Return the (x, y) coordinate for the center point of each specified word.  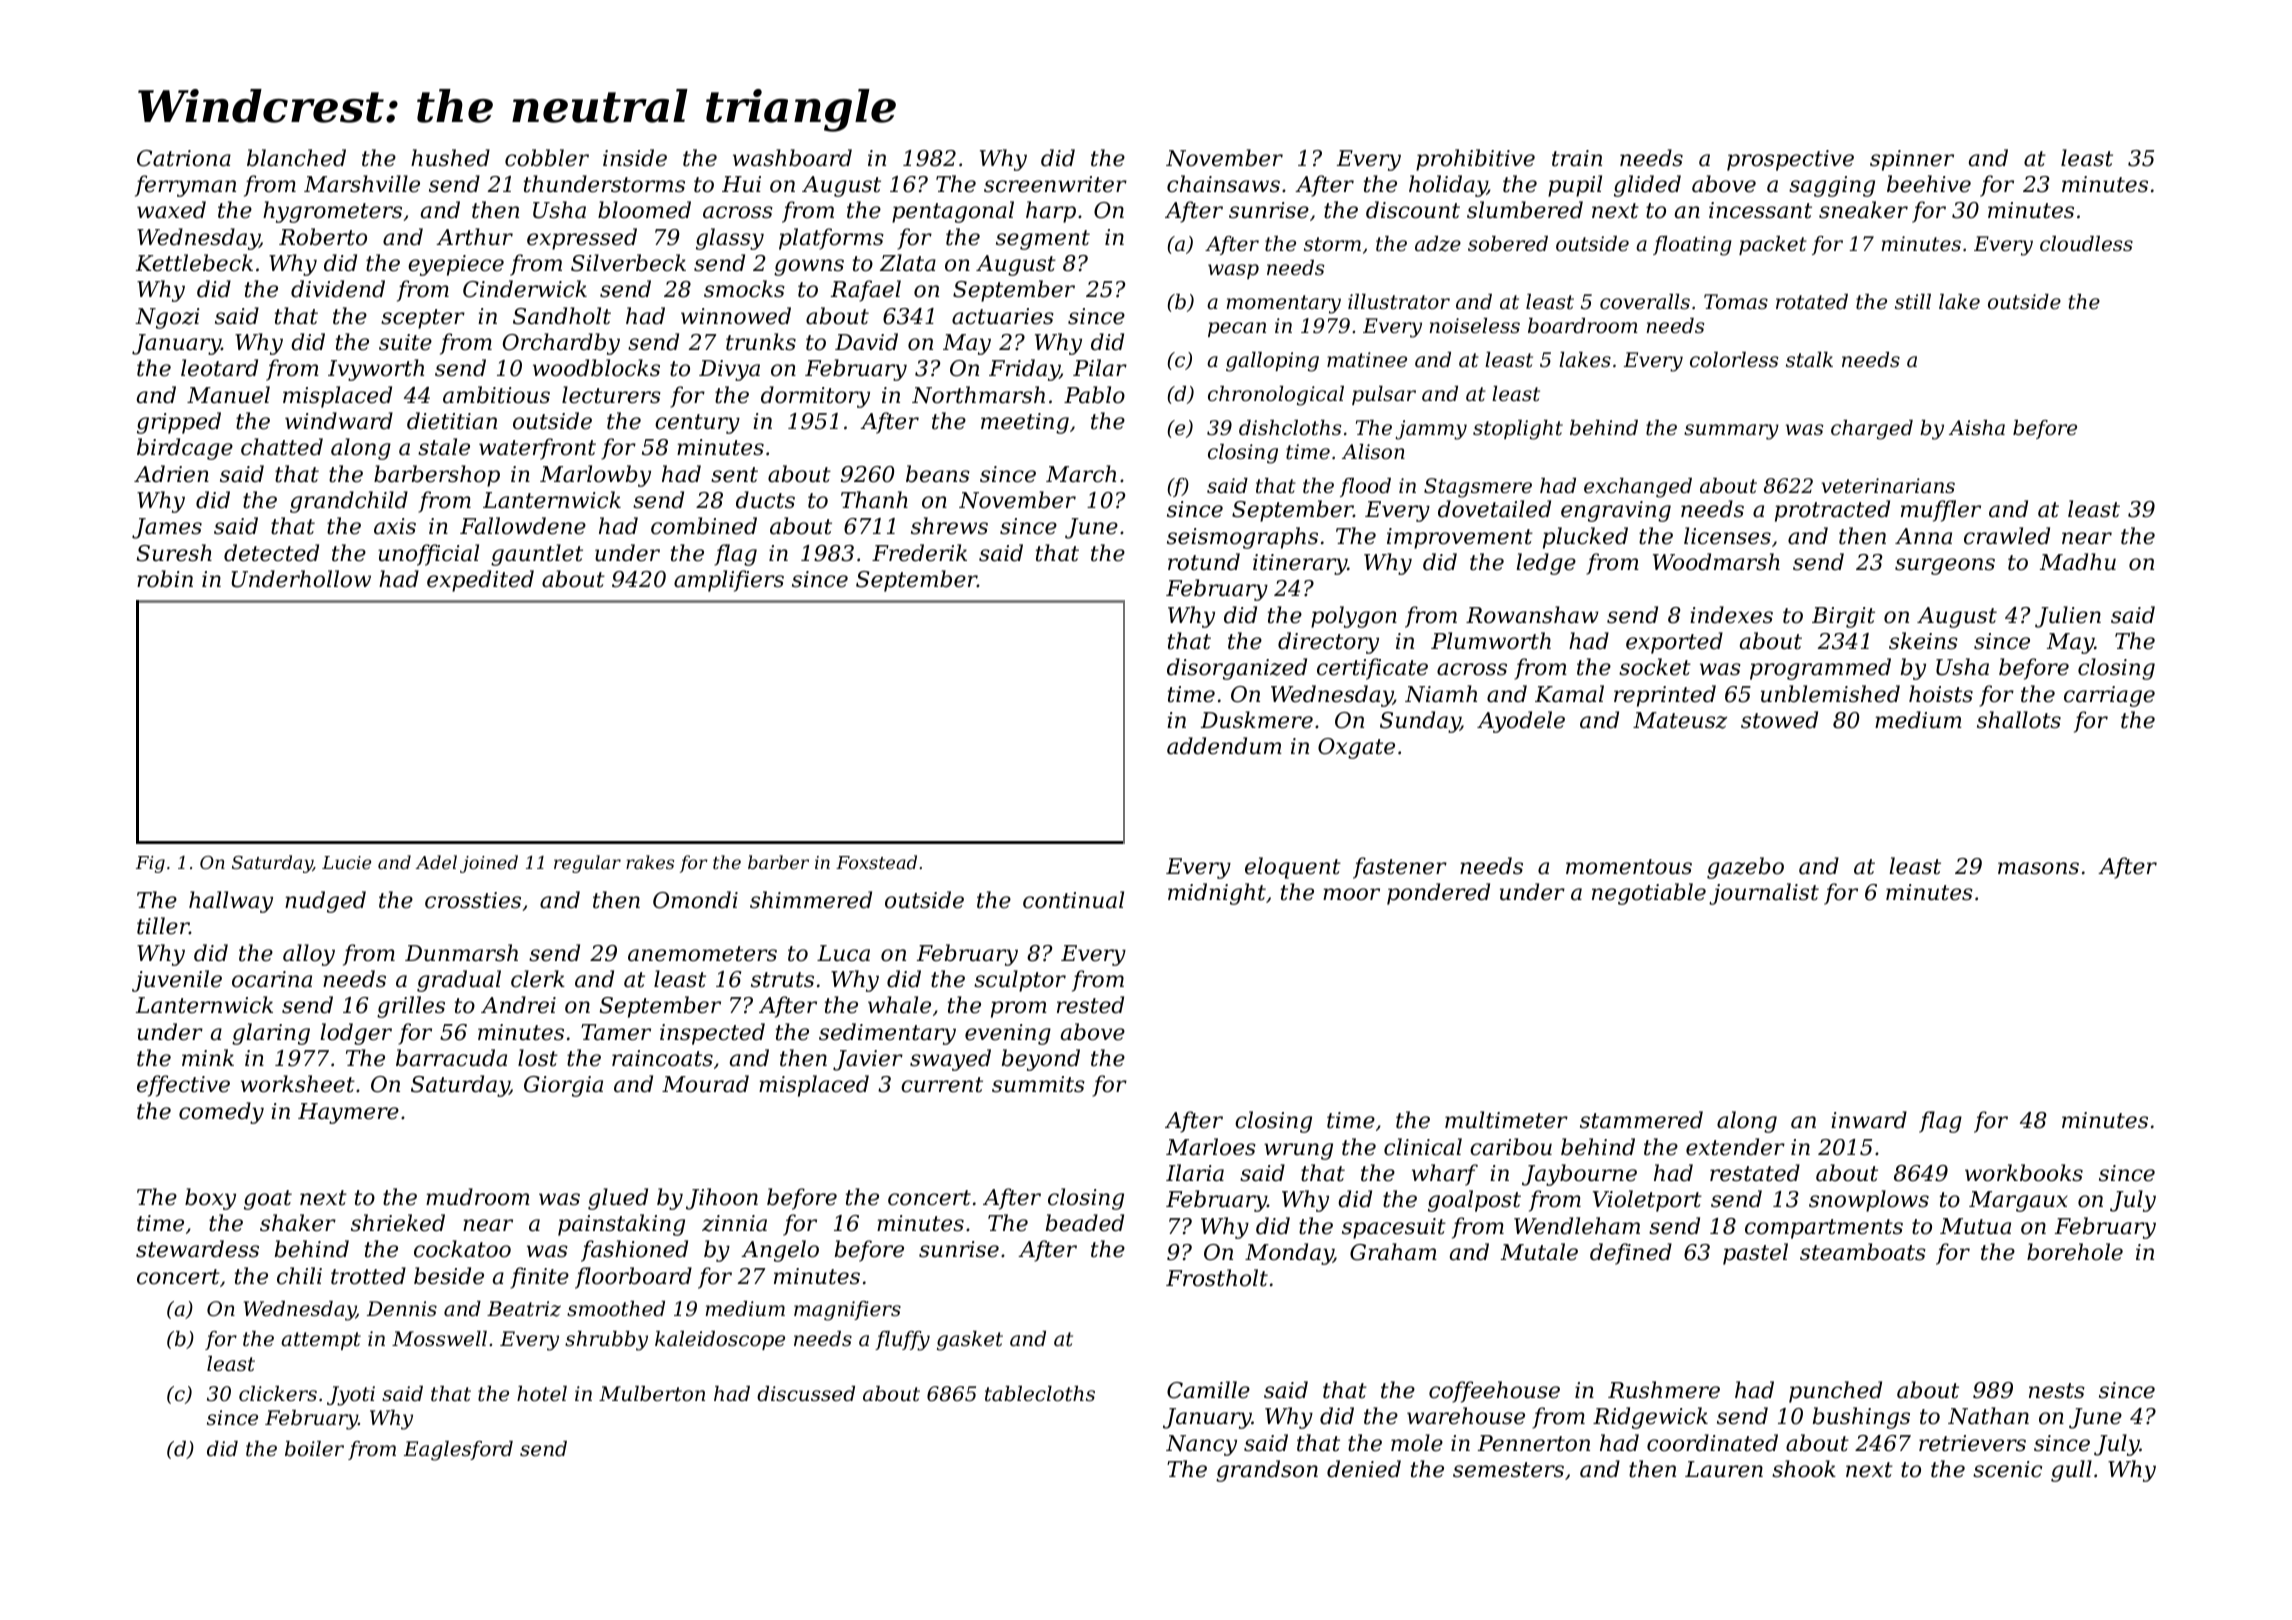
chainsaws (1223, 184)
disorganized (1237, 669)
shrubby (606, 1341)
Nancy (1201, 1445)
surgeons (1945, 566)
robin (165, 579)
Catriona (184, 158)
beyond (1041, 1060)
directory (1328, 643)
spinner (1912, 160)
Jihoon (722, 1199)
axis (395, 526)
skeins (1923, 641)
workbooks (2024, 1173)
